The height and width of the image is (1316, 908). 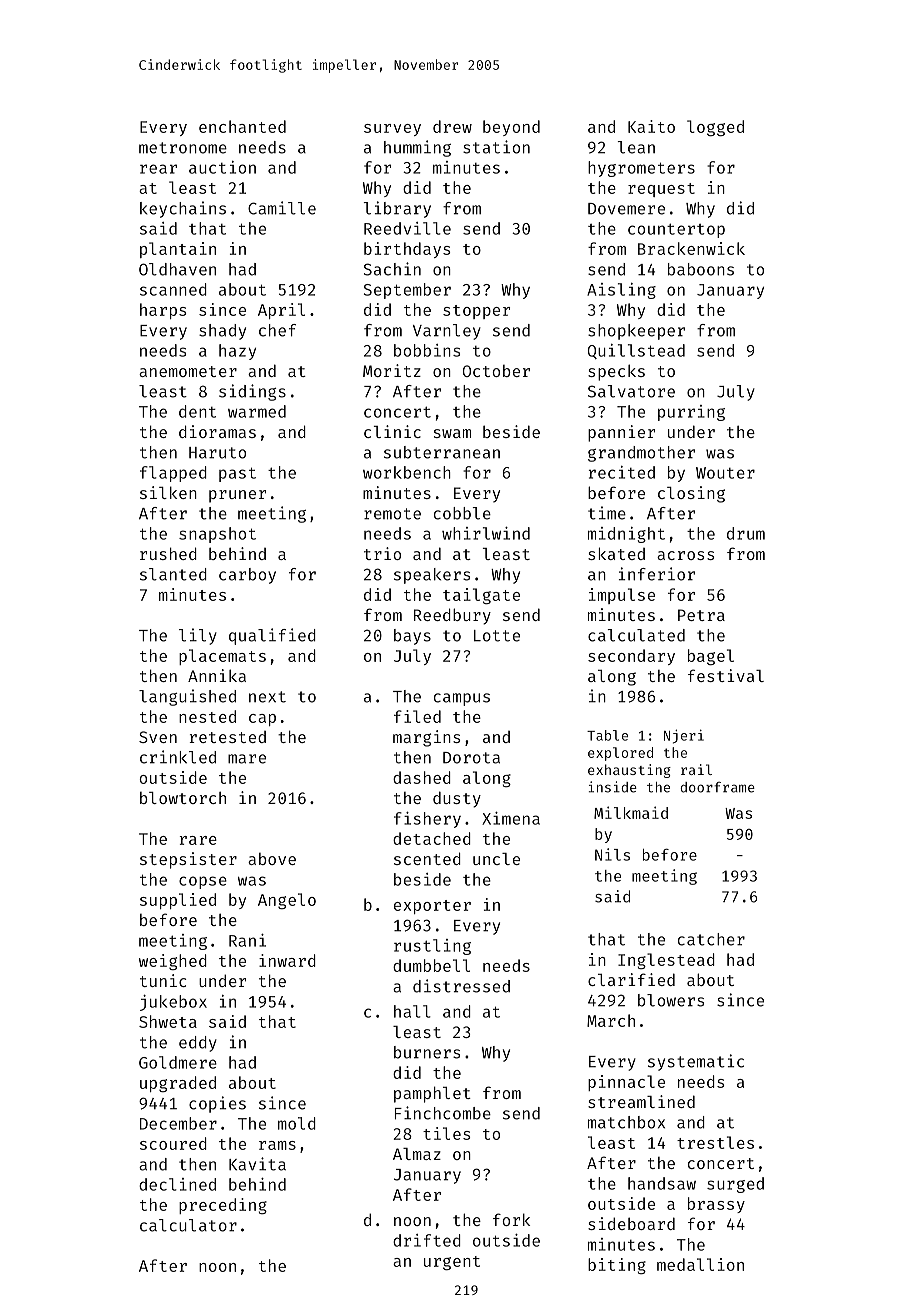 I want to click on Lotte, so click(x=497, y=636).
